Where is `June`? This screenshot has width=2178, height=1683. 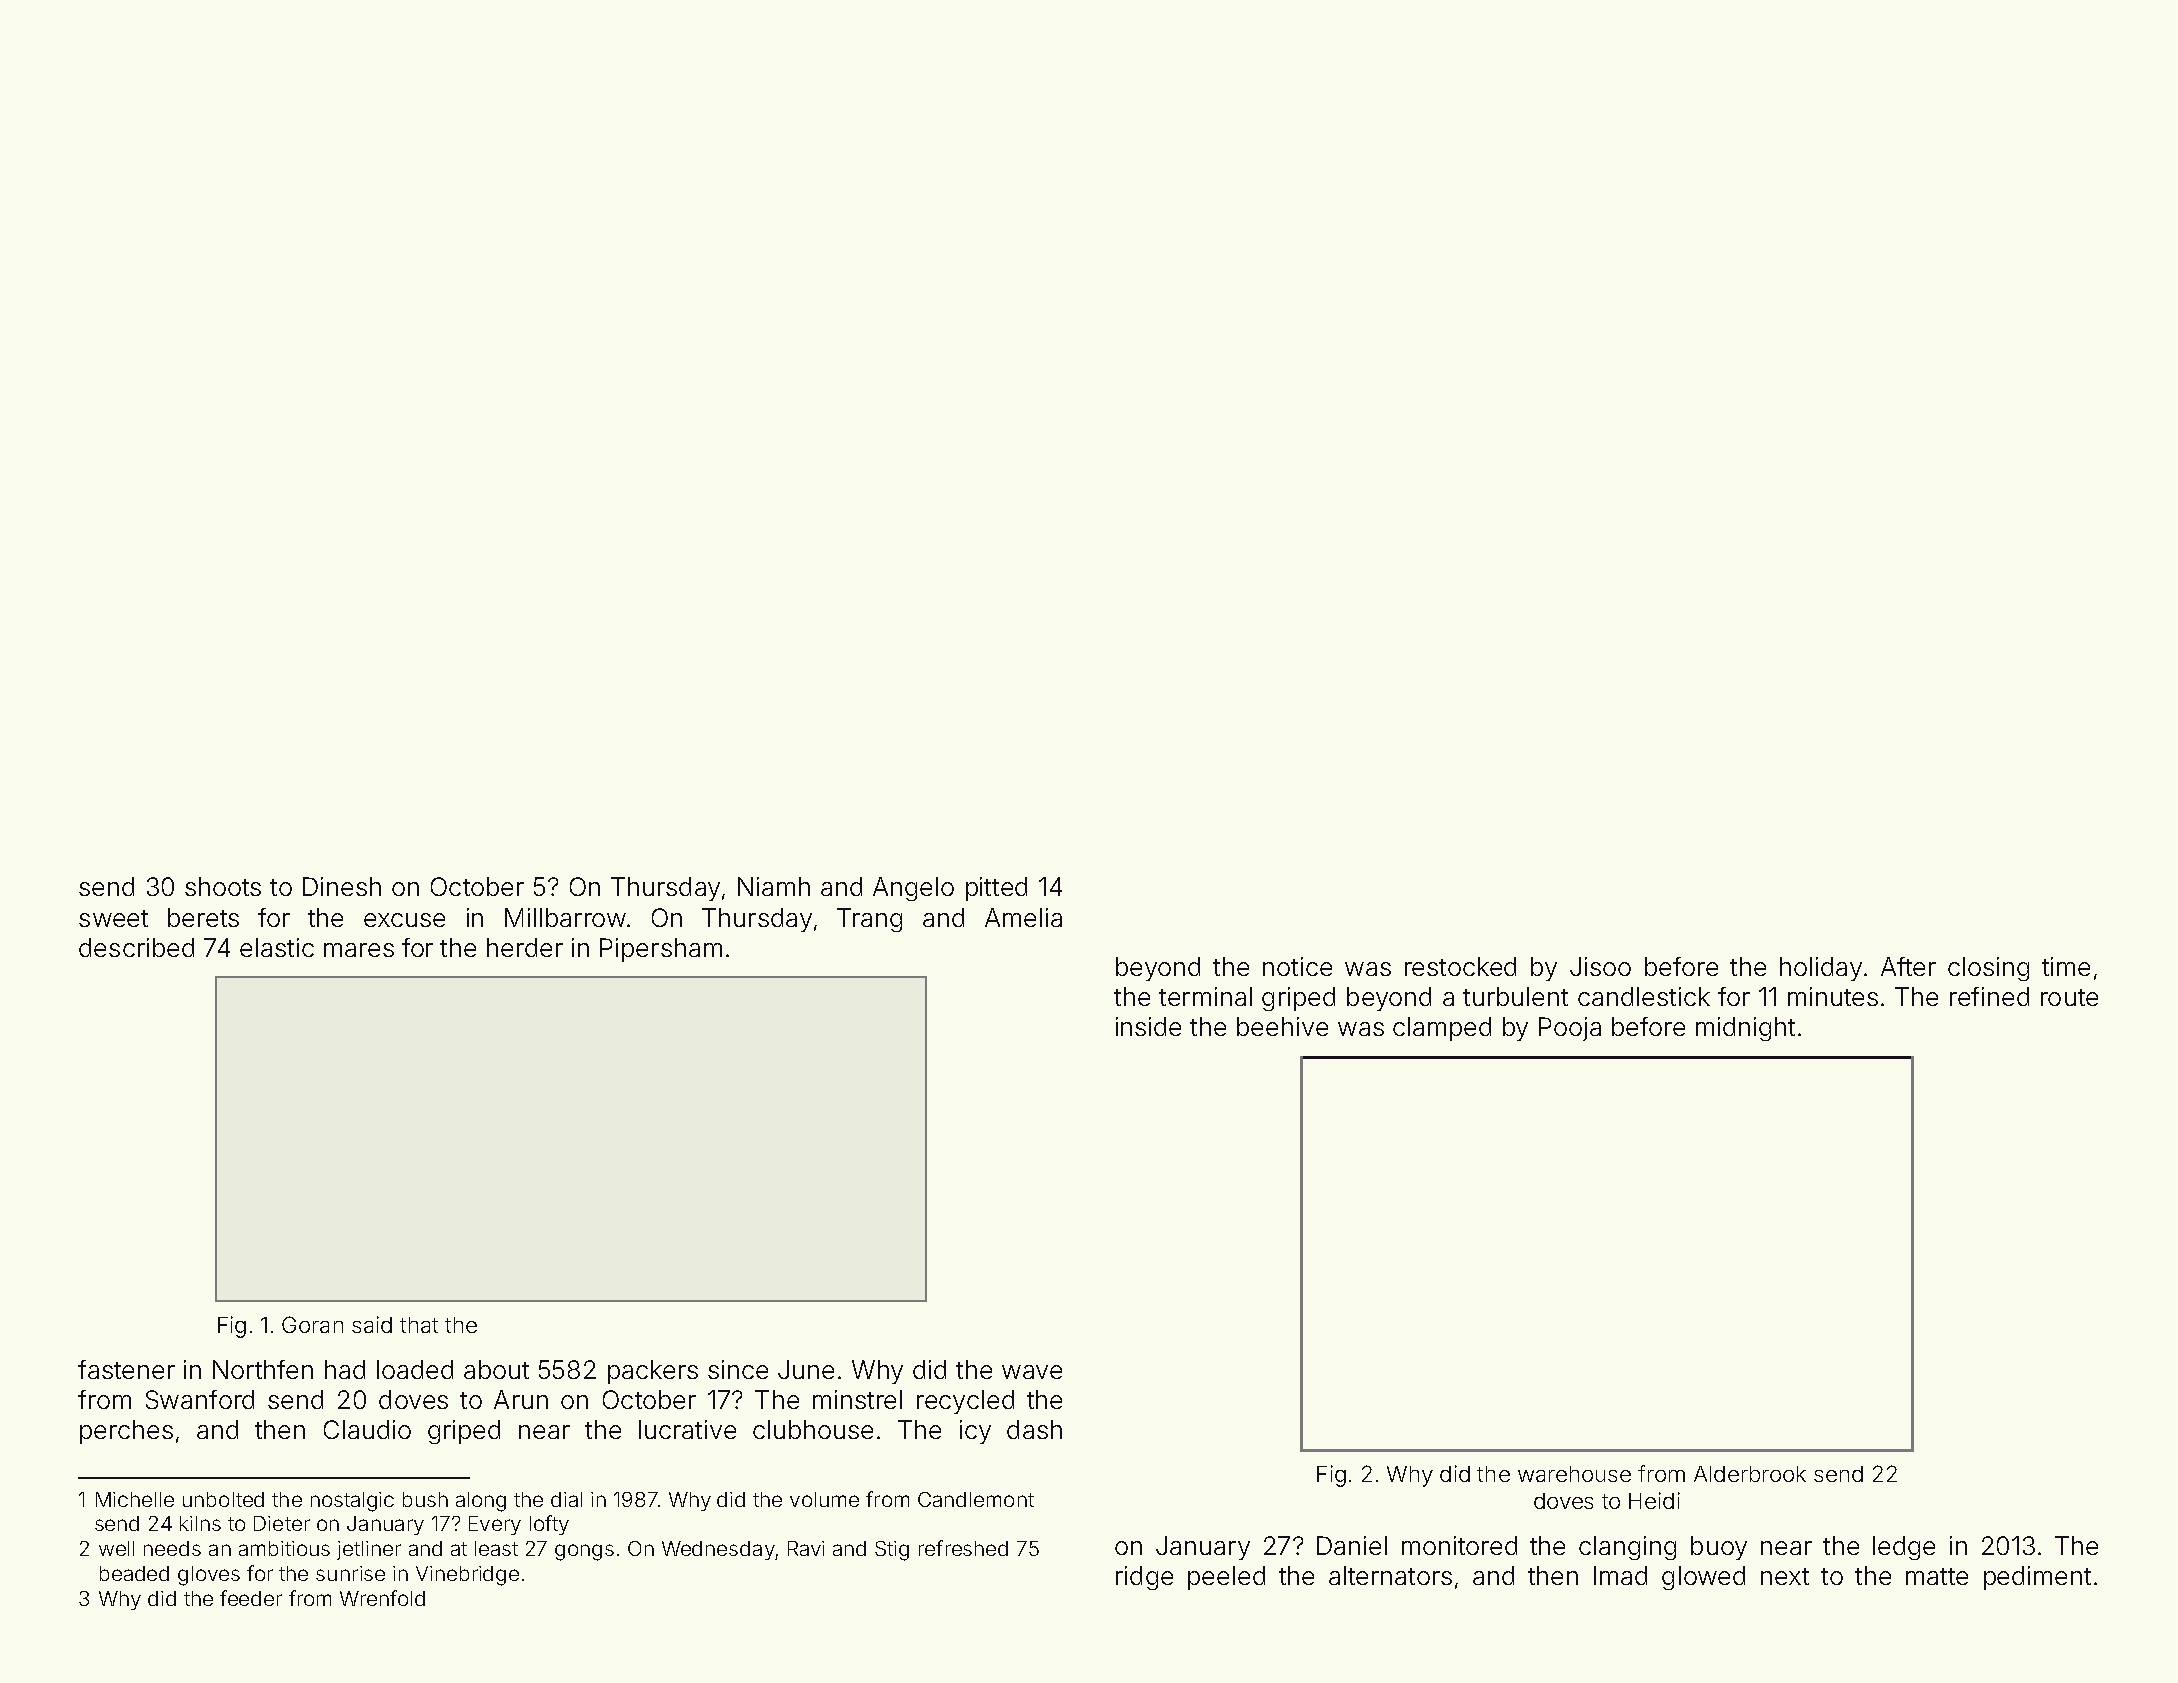
June is located at coordinates (806, 1369).
